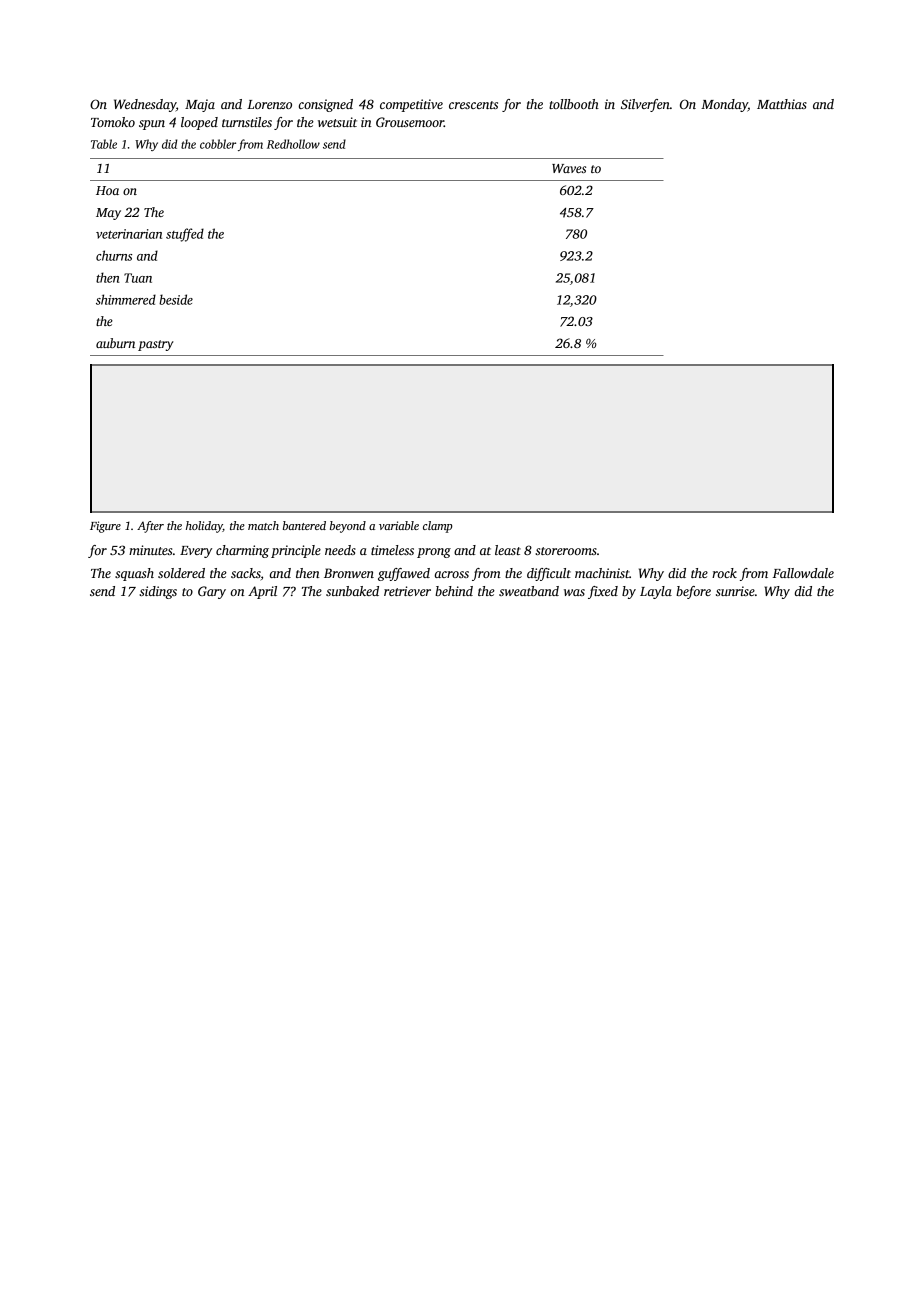  I want to click on clamp, so click(437, 527).
